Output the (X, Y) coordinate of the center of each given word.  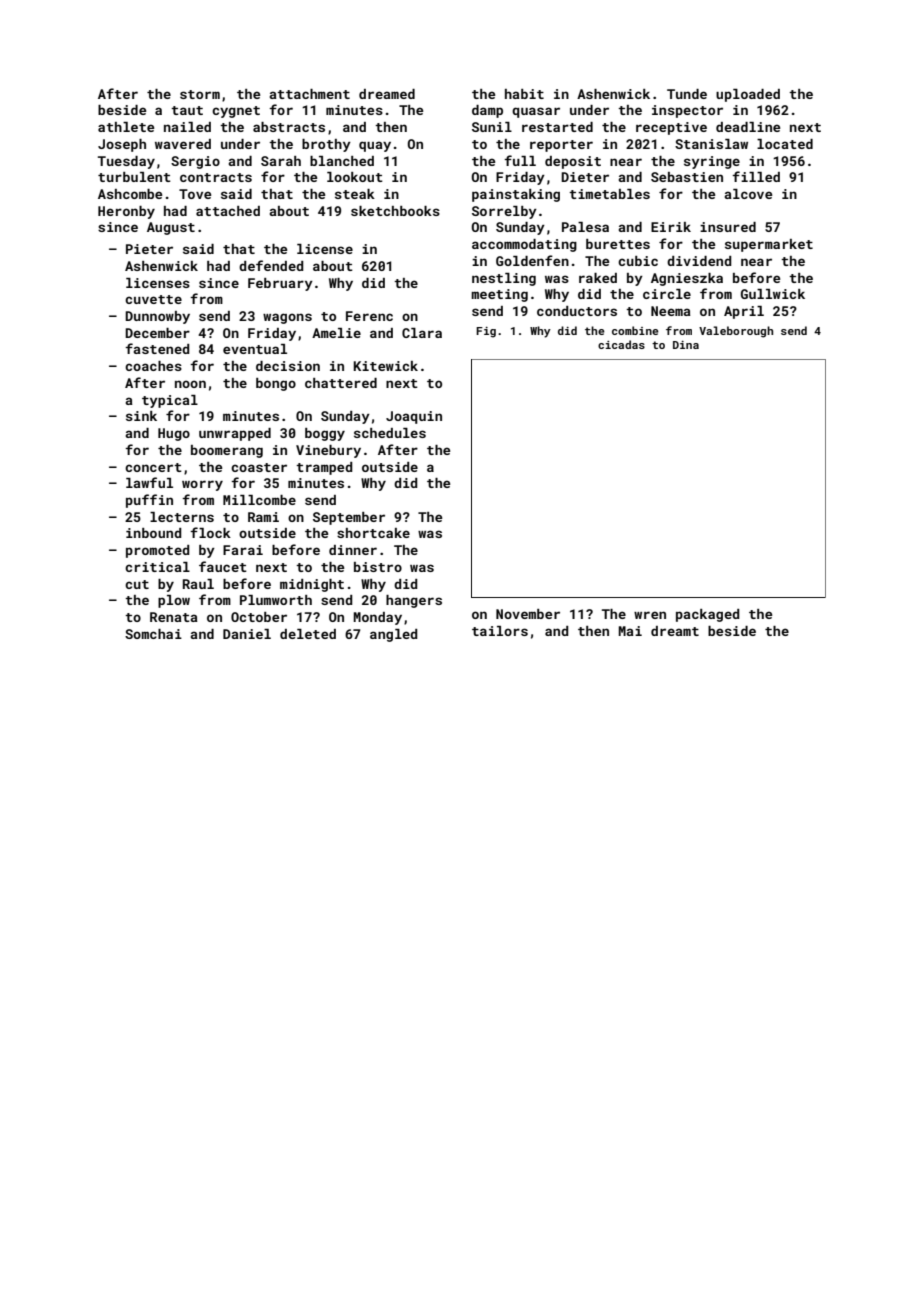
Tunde (687, 94)
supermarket (769, 245)
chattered (341, 383)
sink (141, 416)
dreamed (387, 94)
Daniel (247, 634)
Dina (686, 345)
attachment (309, 94)
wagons (287, 318)
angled (394, 635)
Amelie (336, 333)
